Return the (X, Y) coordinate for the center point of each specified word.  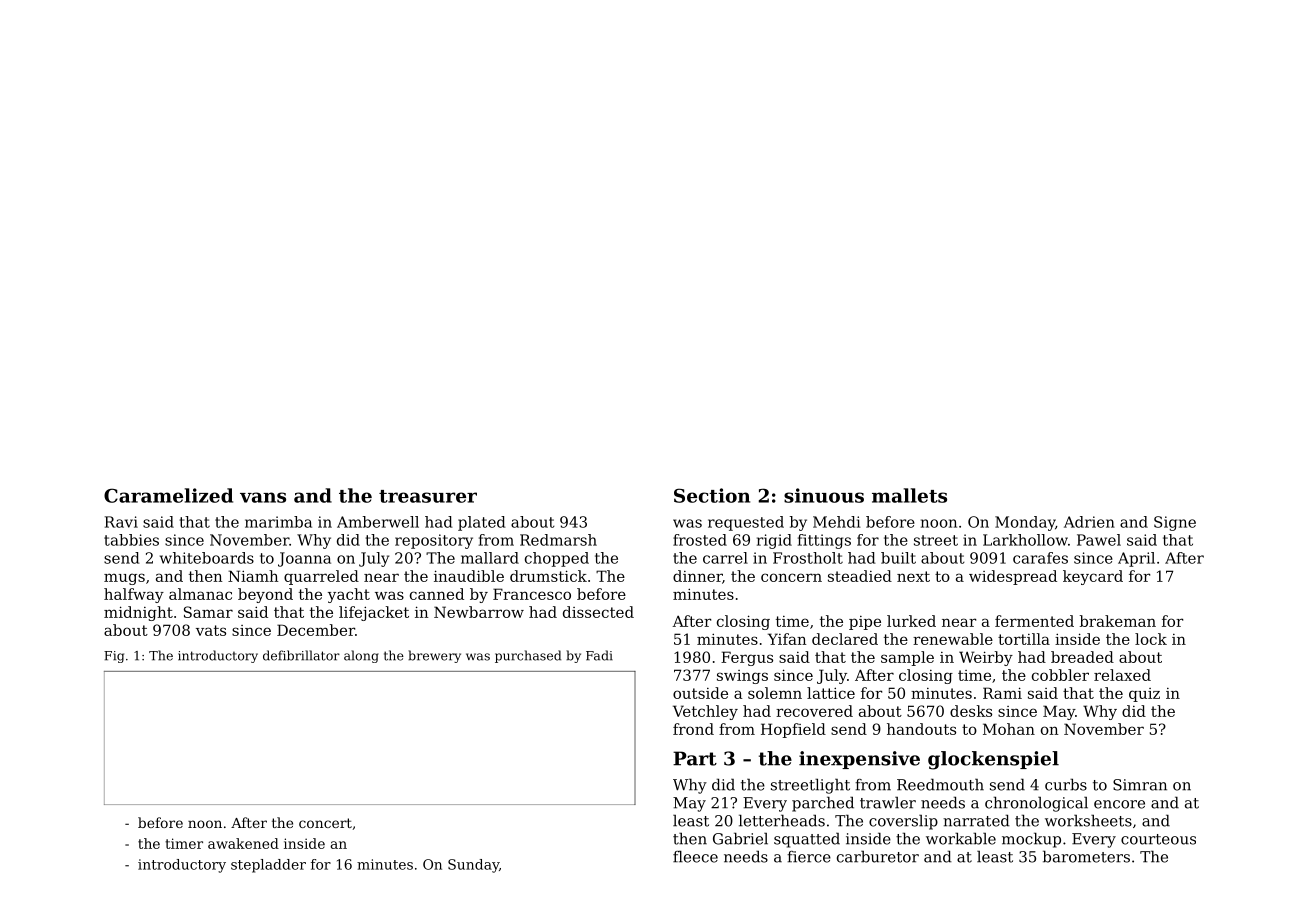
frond (693, 729)
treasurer (428, 496)
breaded (1082, 657)
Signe (1175, 523)
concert (325, 823)
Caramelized (168, 495)
